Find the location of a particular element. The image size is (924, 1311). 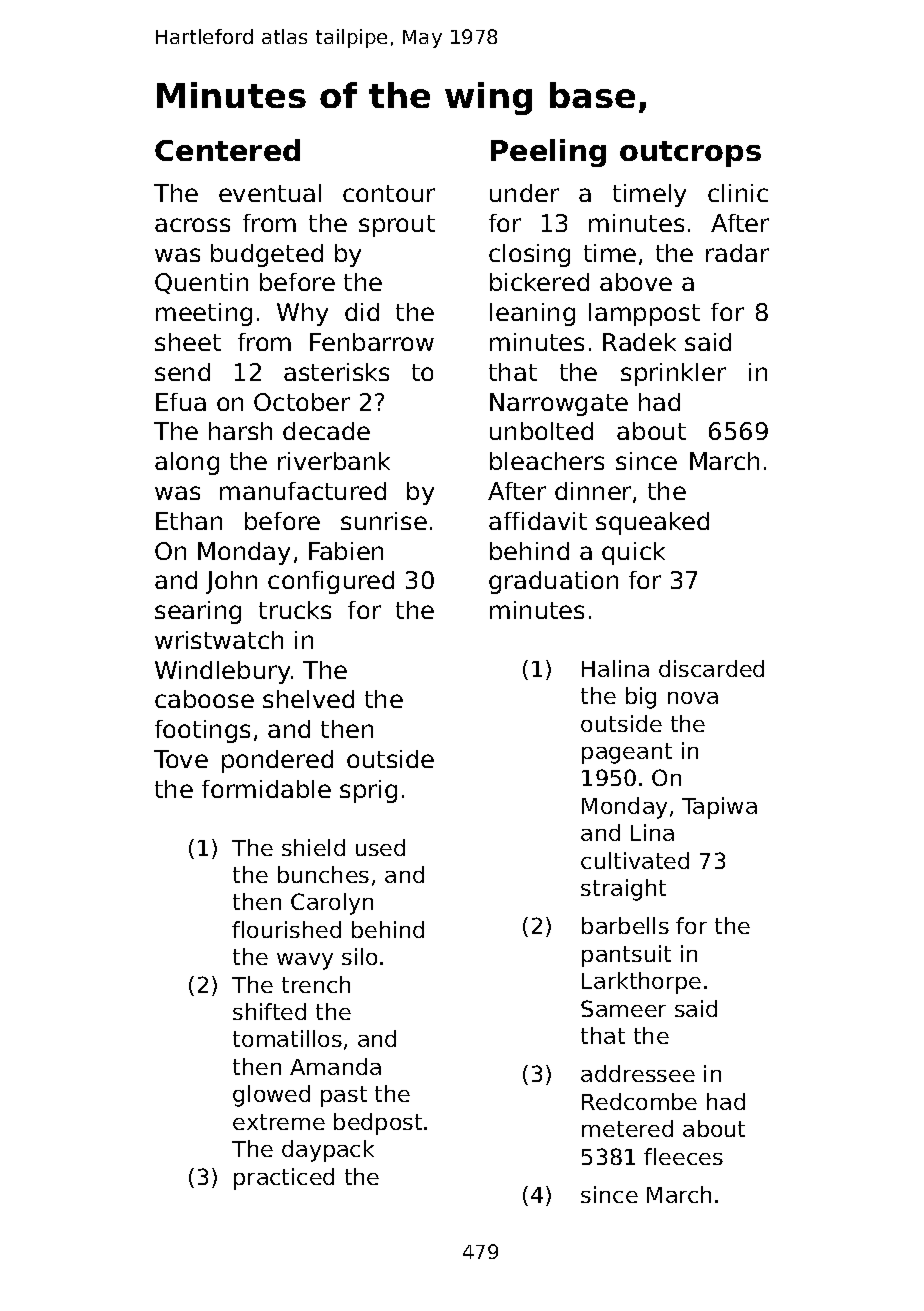

practiced is located at coordinates (284, 1179).
